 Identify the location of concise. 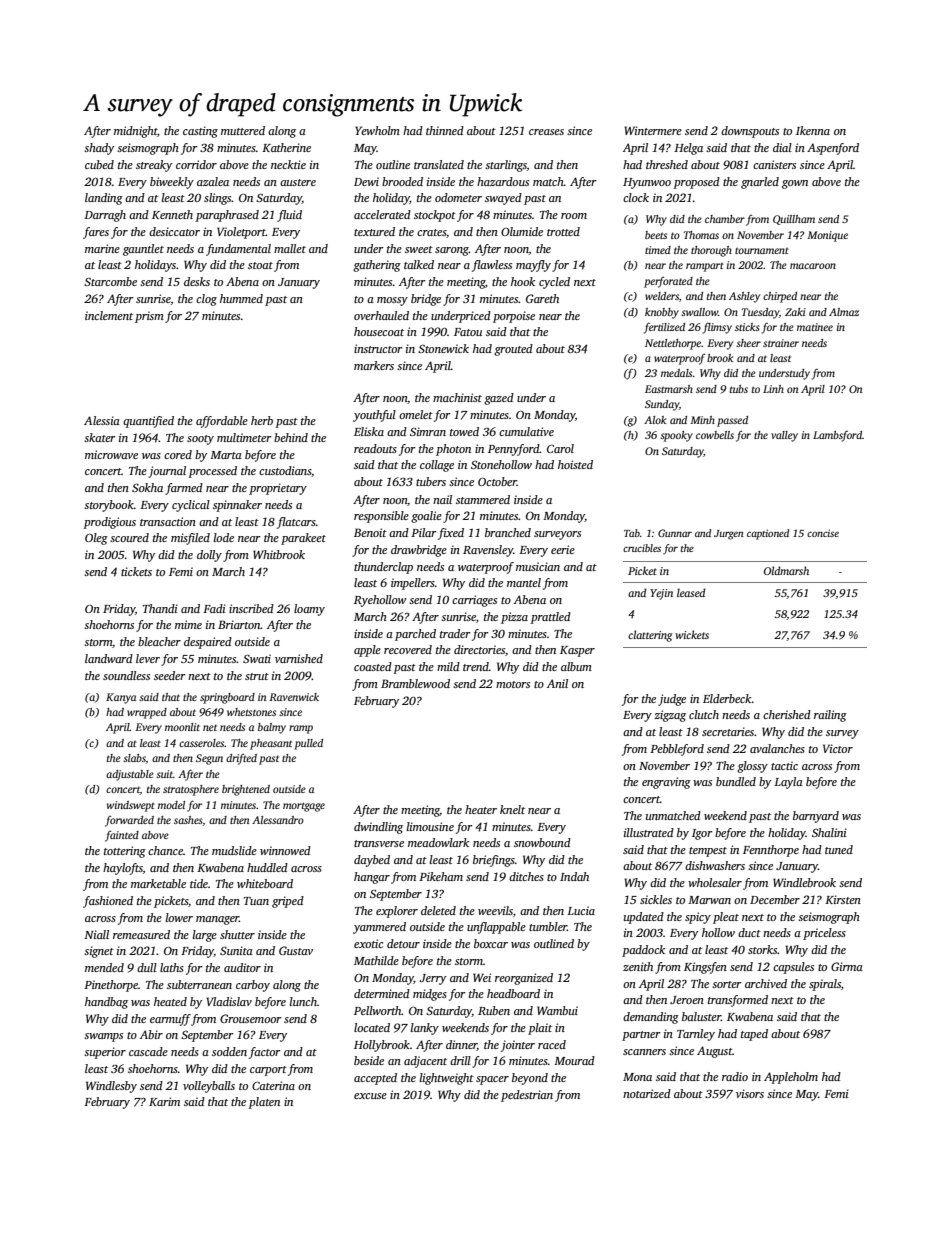
(823, 533).
